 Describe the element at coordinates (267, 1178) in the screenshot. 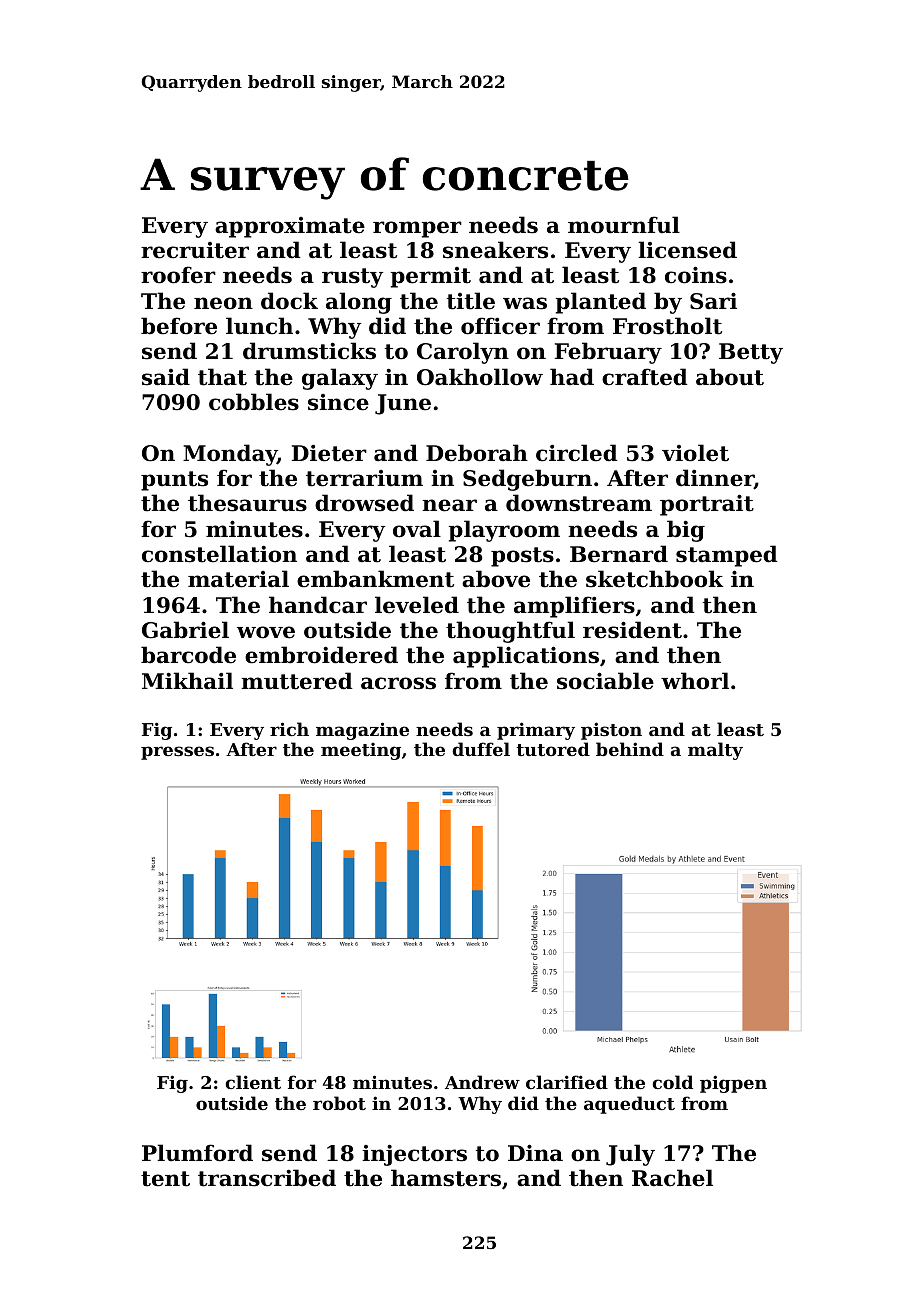

I see `transcribed` at that location.
